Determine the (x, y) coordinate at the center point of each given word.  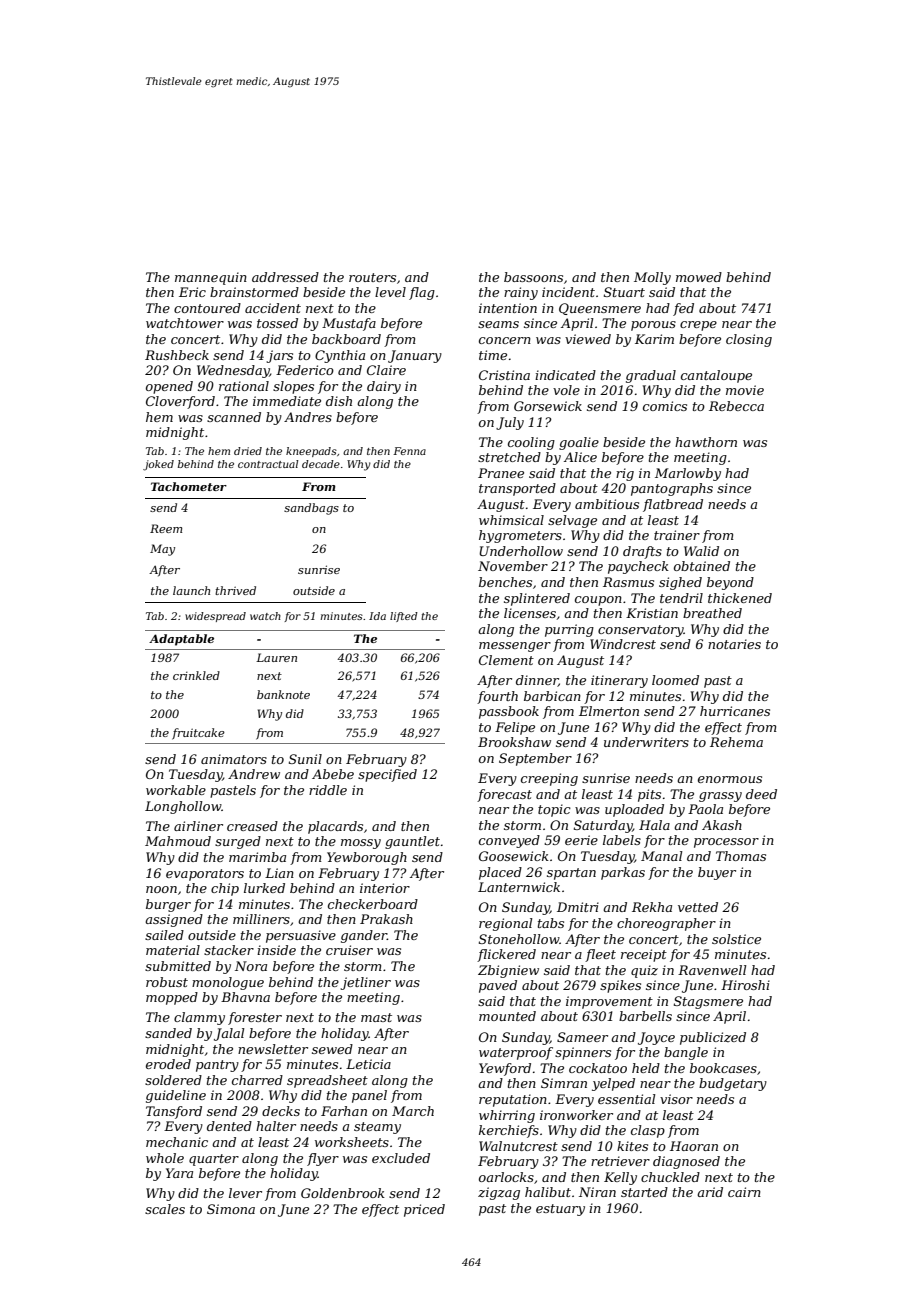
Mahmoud (178, 841)
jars (279, 356)
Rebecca (736, 406)
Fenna (409, 451)
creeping (549, 779)
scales (165, 1209)
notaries (734, 644)
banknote (283, 694)
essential (626, 1099)
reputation (513, 1100)
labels (622, 840)
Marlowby (688, 474)
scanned (234, 417)
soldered (173, 1080)
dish (339, 401)
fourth (497, 697)
